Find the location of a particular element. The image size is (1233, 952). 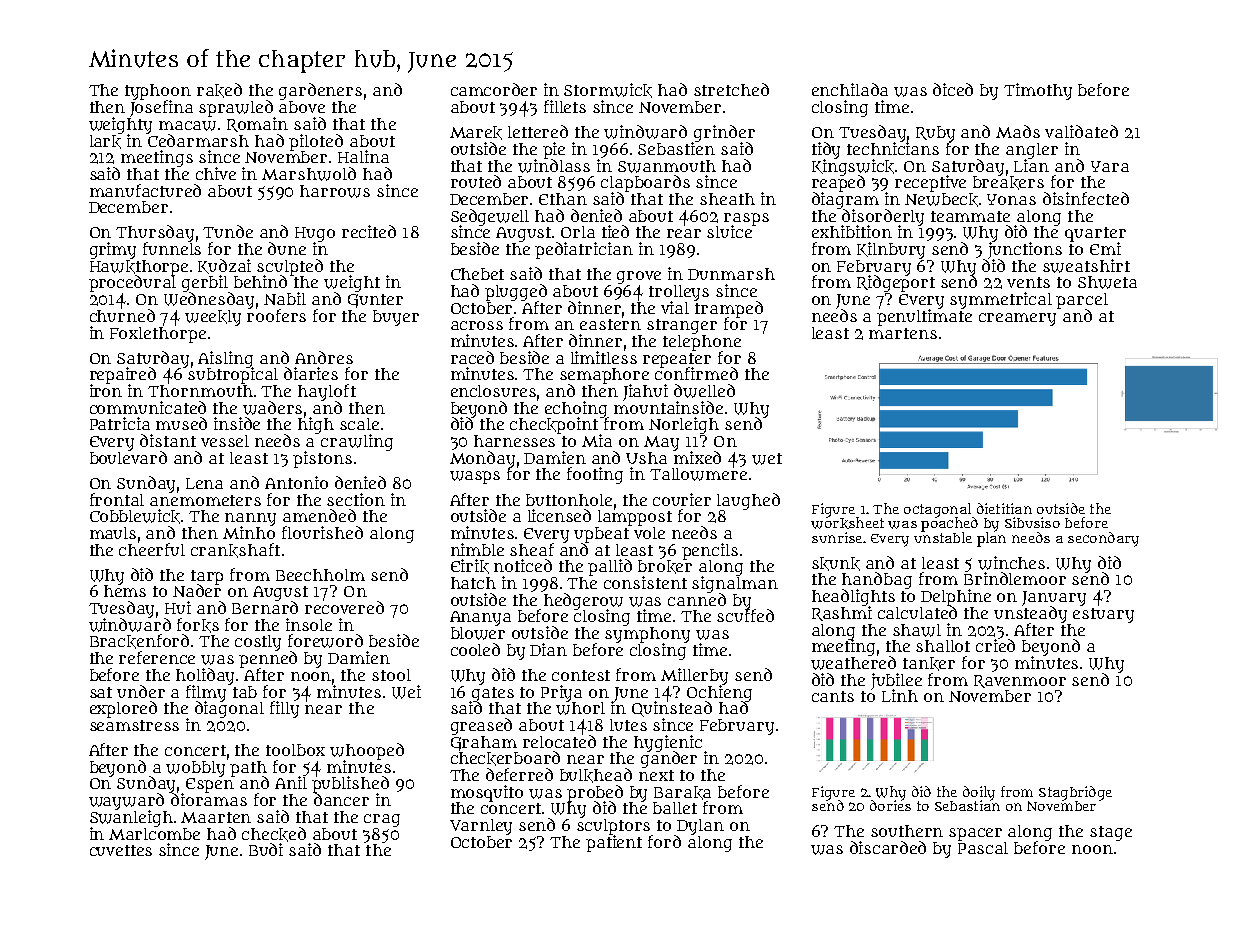

diced is located at coordinates (953, 89).
